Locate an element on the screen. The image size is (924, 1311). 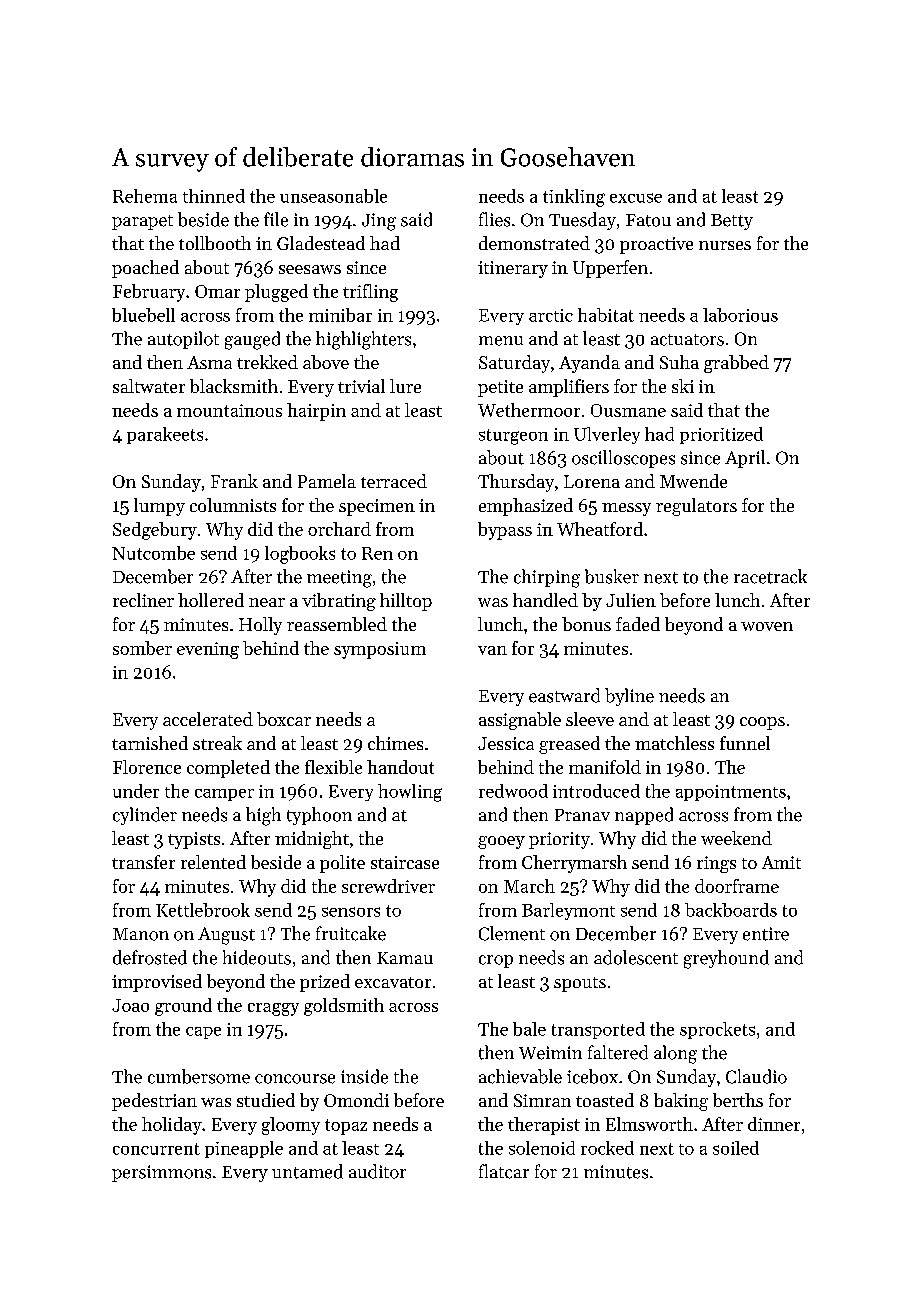
Manon is located at coordinates (141, 934).
